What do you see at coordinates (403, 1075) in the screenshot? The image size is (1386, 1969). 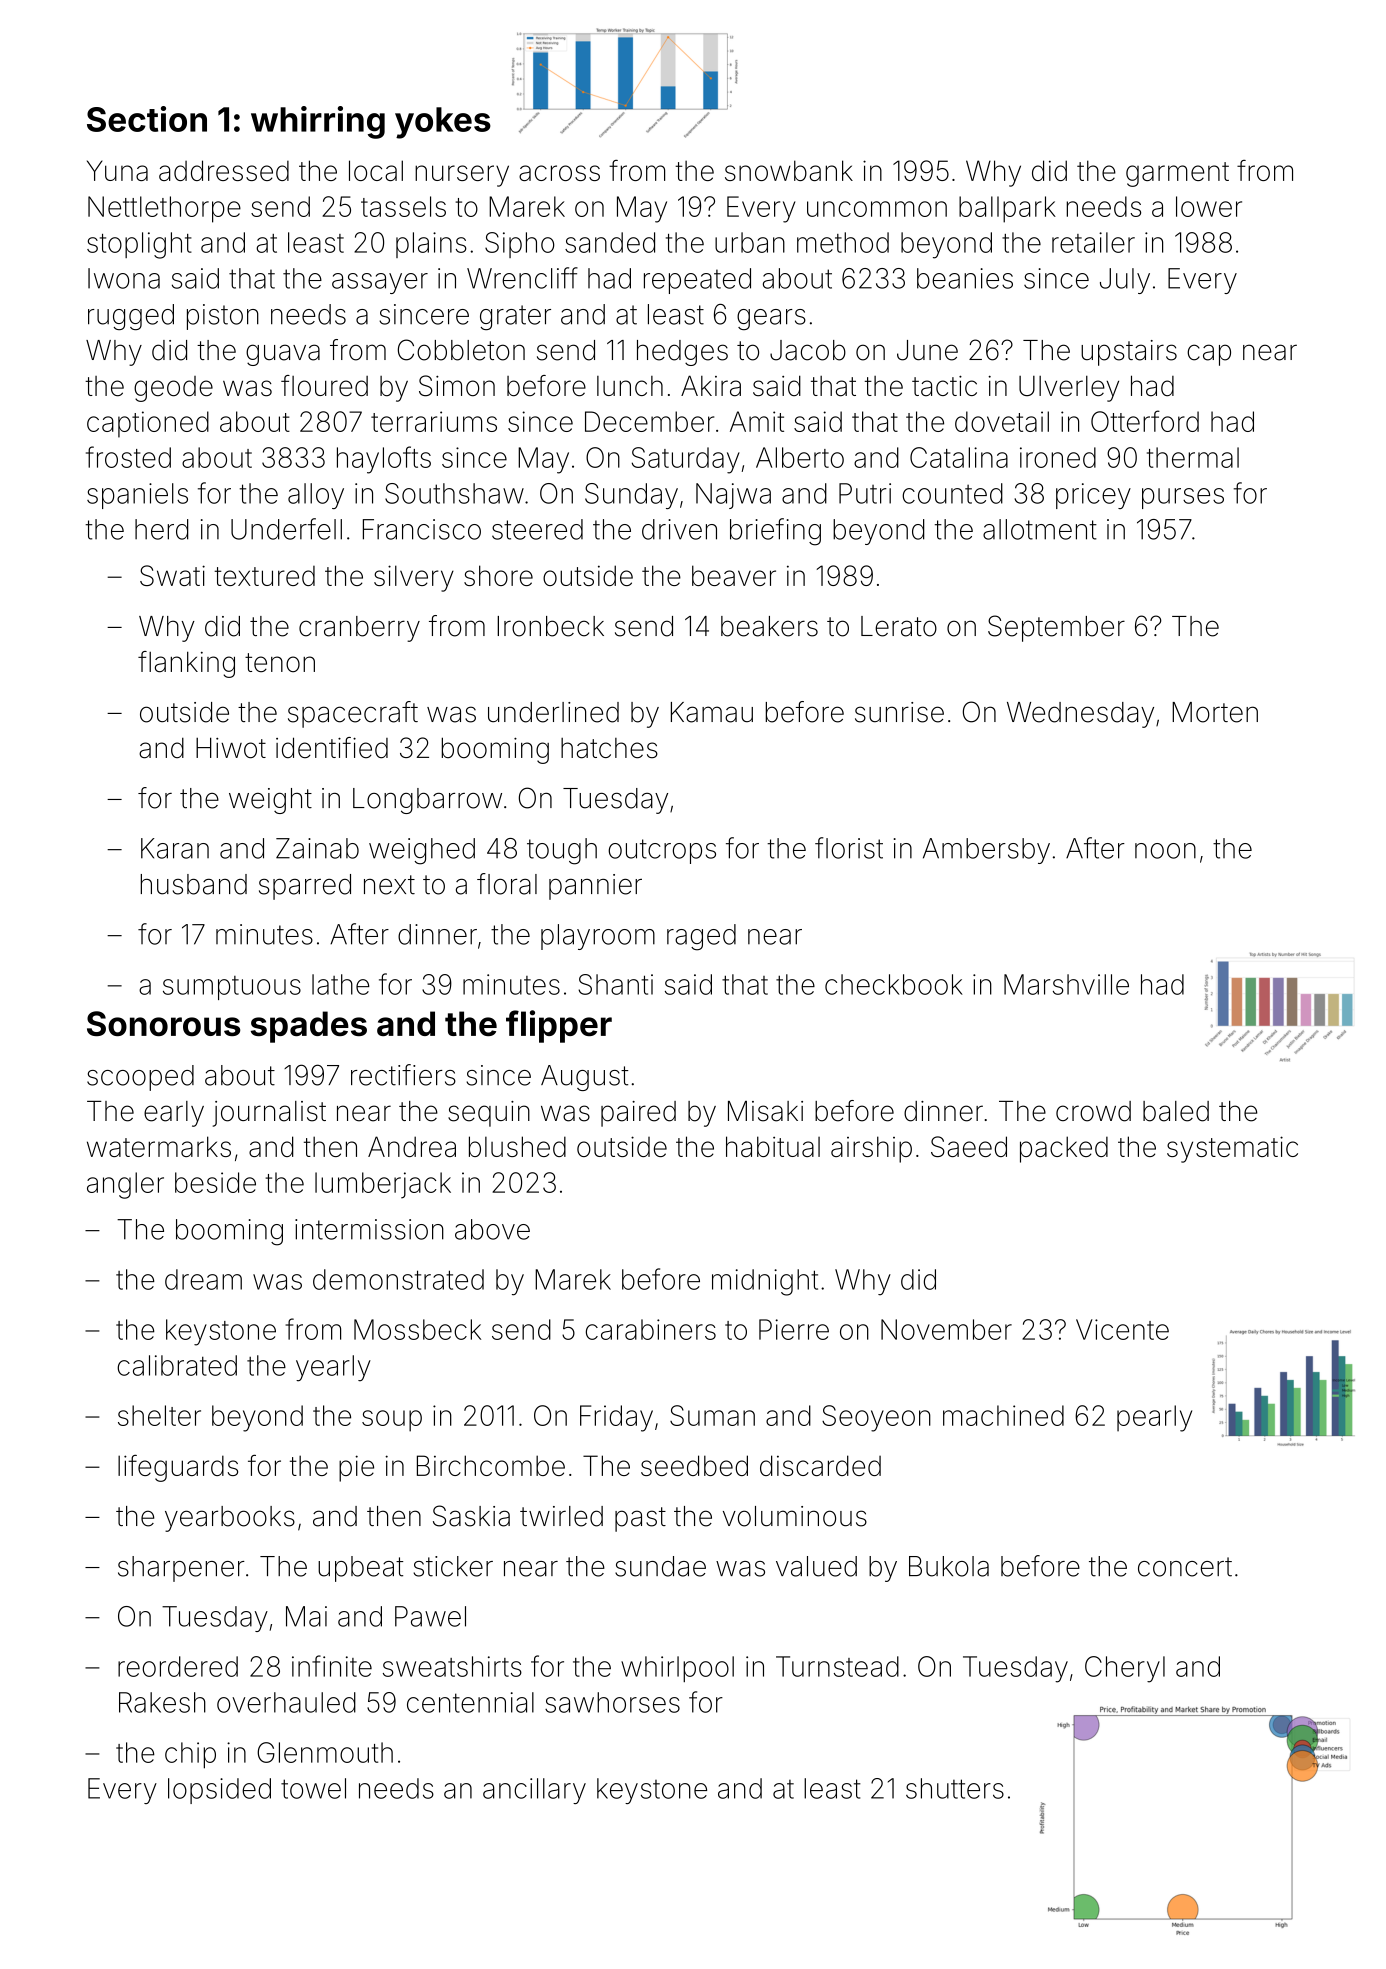 I see `rectifiers` at bounding box center [403, 1075].
